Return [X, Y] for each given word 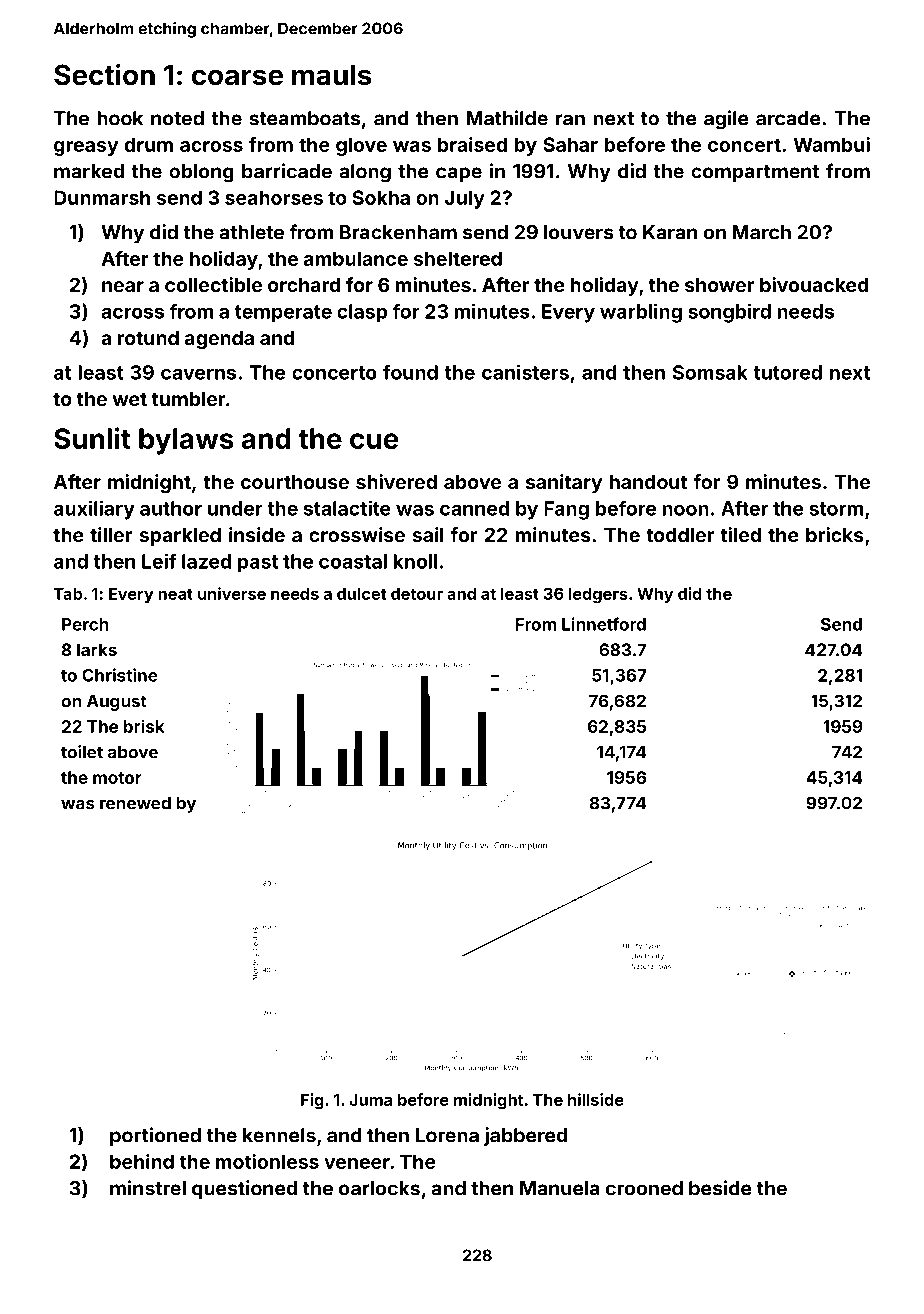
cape [459, 174]
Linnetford [604, 624]
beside [720, 1188]
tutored [787, 372]
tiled [740, 534]
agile [726, 120]
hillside [596, 1099]
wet [130, 399]
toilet [82, 752]
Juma [370, 1100]
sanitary [564, 483]
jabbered [525, 1136]
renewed [135, 803]
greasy [86, 148]
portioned [155, 1136]
